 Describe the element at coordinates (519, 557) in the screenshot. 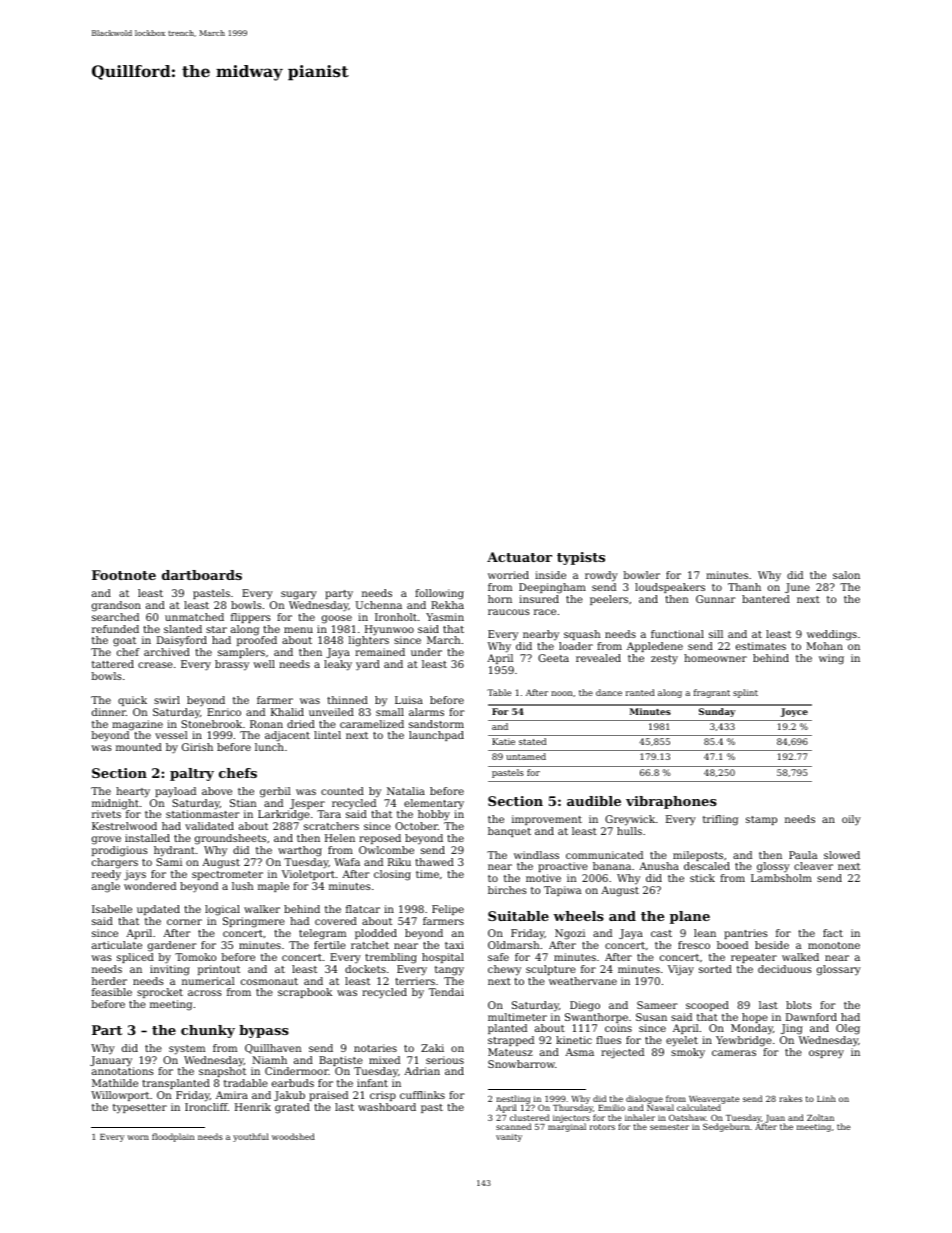

I see `Actuator` at that location.
